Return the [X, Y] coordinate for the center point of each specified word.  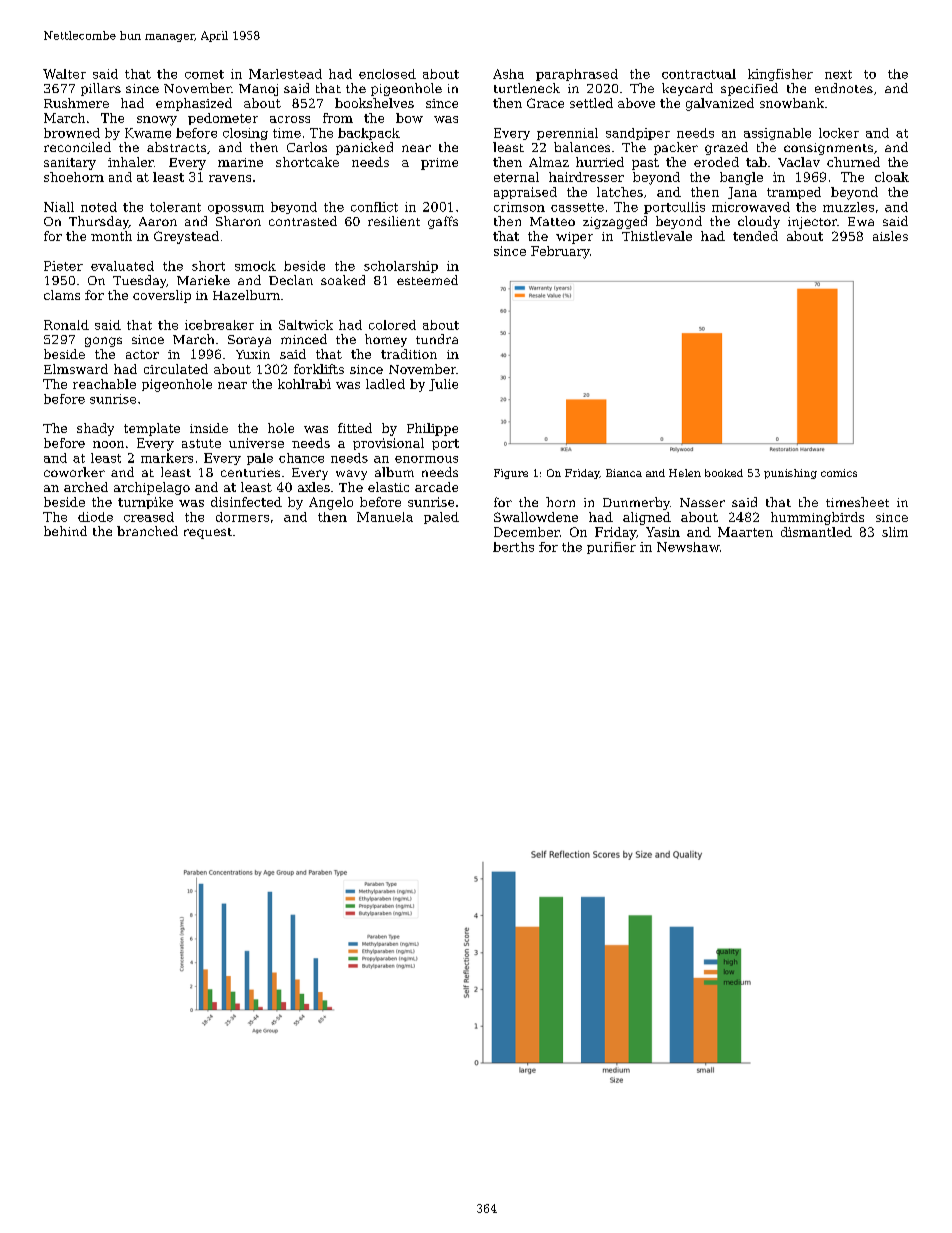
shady [95, 429]
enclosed [387, 74]
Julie [443, 385]
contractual [699, 74]
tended [755, 236]
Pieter [63, 266]
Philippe [432, 429]
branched [147, 531]
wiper [574, 238]
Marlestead [285, 74]
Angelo [331, 503]
